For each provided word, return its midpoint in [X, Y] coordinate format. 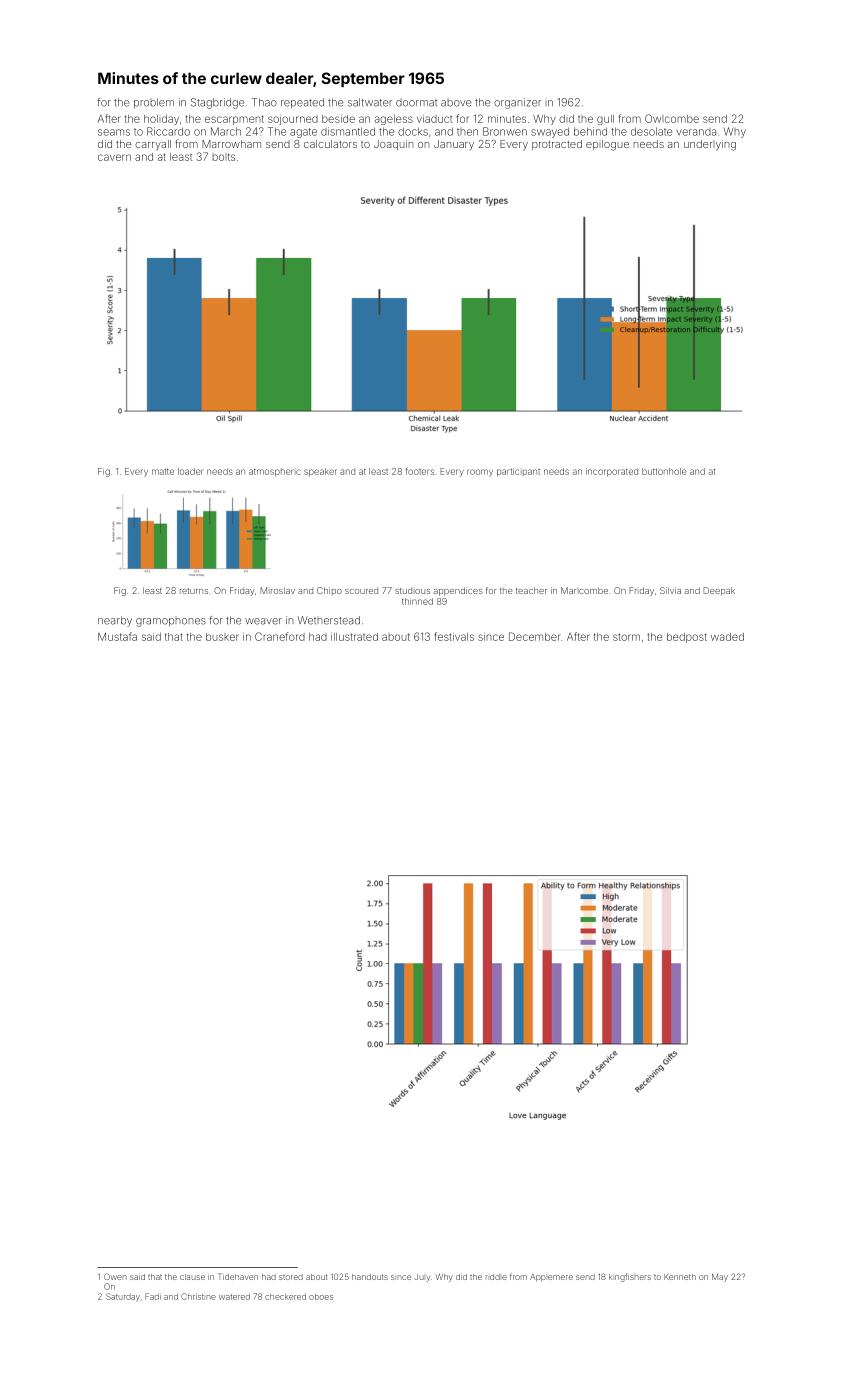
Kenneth [680, 1277]
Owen [115, 1276]
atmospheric [275, 472]
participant [518, 472]
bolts [223, 157]
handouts [370, 1277]
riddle [496, 1277]
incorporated [612, 472]
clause [192, 1277]
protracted [557, 145]
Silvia [670, 590]
